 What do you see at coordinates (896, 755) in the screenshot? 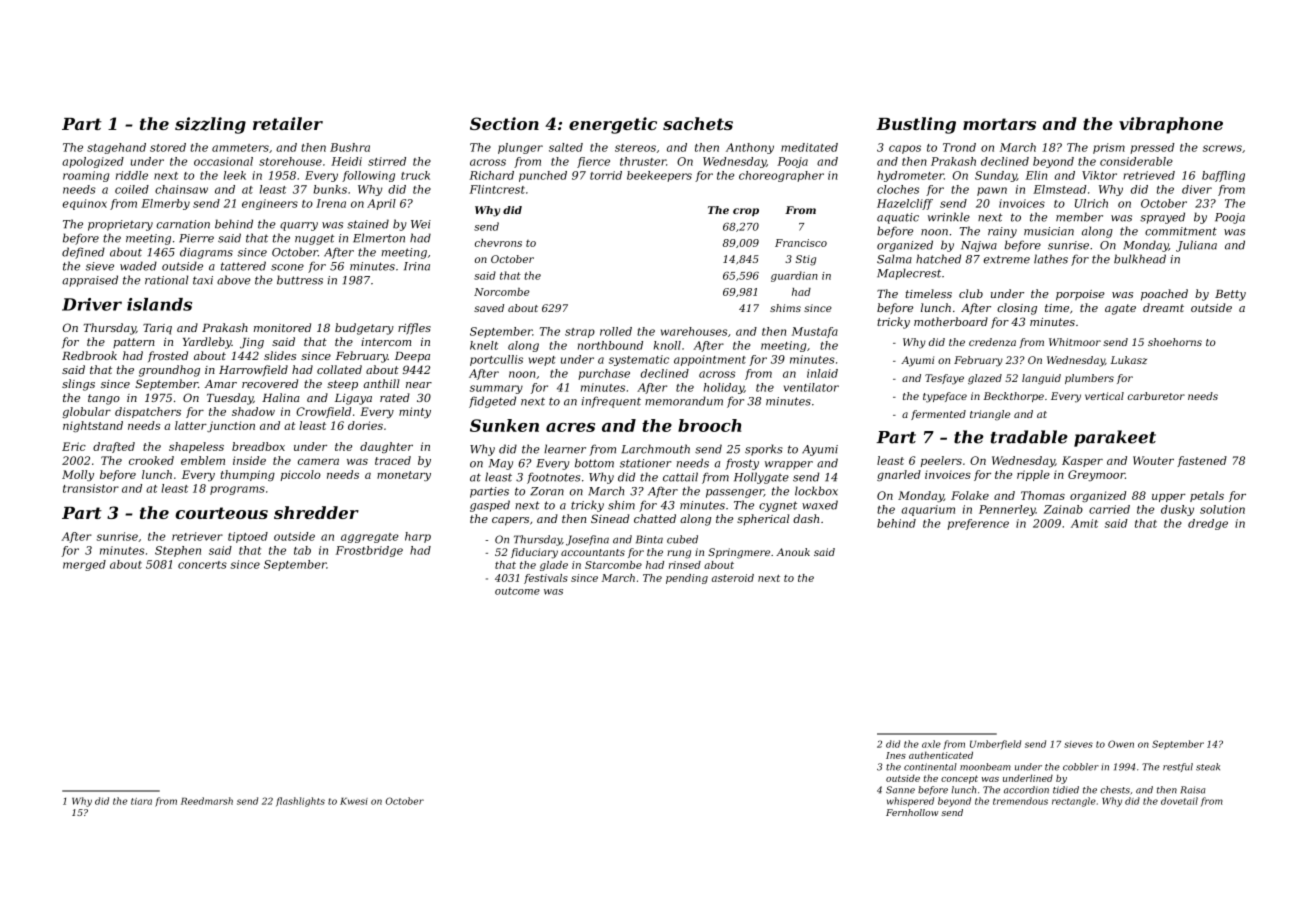
I see `Ines` at bounding box center [896, 755].
